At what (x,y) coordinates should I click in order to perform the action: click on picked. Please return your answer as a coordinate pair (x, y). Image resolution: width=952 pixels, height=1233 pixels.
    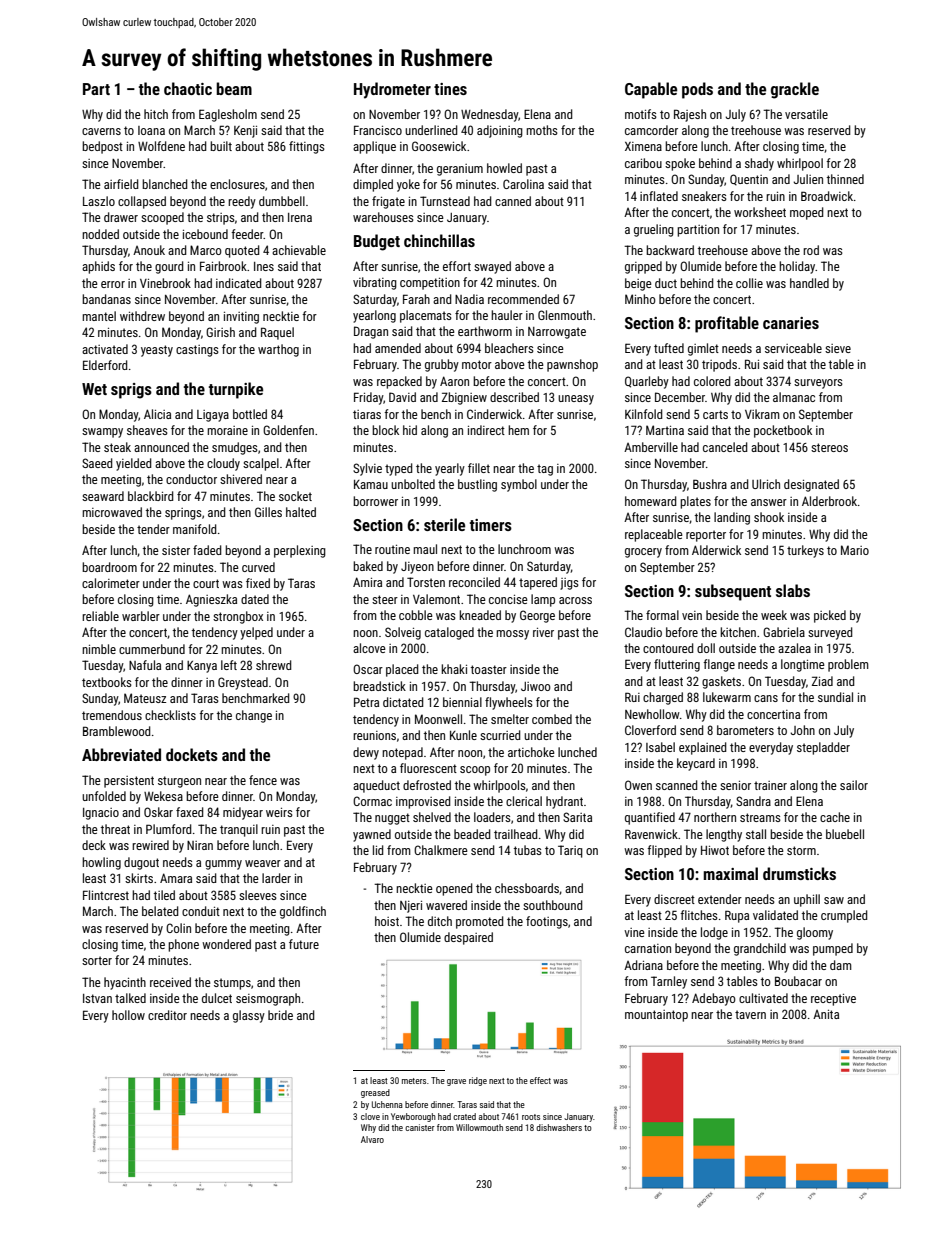
    Looking at the image, I should click on (830, 616).
